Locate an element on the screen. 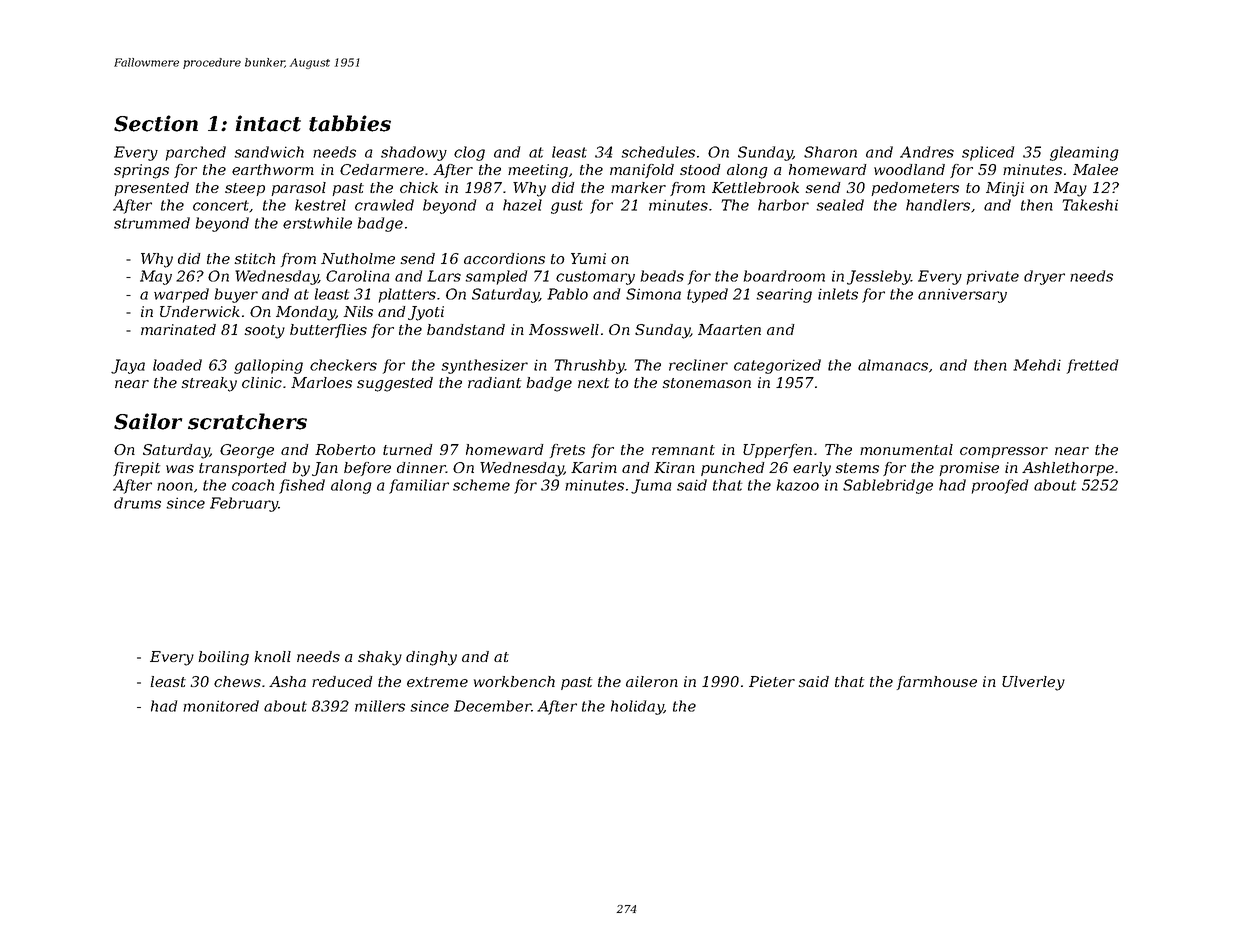 Image resolution: width=1233 pixels, height=952 pixels. knoll is located at coordinates (272, 656).
